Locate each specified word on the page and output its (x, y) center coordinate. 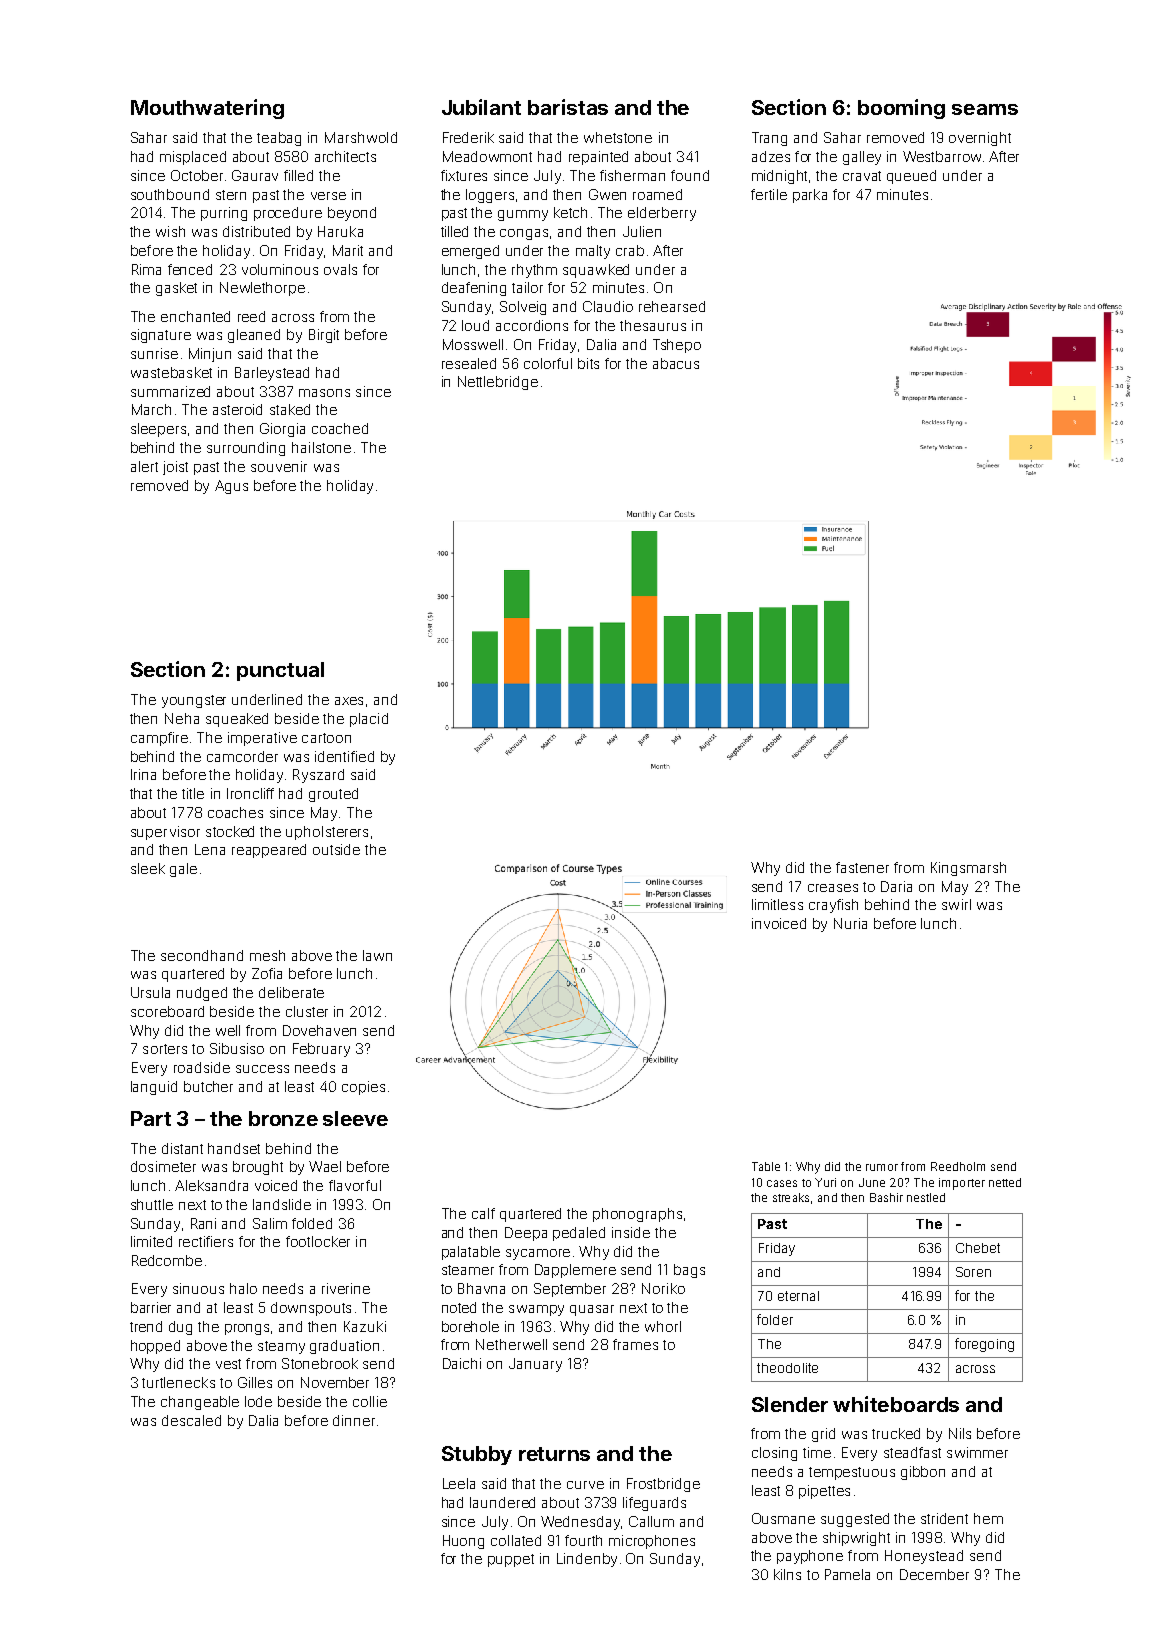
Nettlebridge (498, 383)
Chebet (978, 1248)
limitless (777, 904)
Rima (146, 269)
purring (224, 214)
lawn (377, 955)
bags (689, 1271)
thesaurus (653, 325)
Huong (463, 1542)
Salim (270, 1223)
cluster (307, 1011)
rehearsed (672, 306)
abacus (676, 363)
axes (349, 701)
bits (588, 363)
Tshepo (677, 346)
